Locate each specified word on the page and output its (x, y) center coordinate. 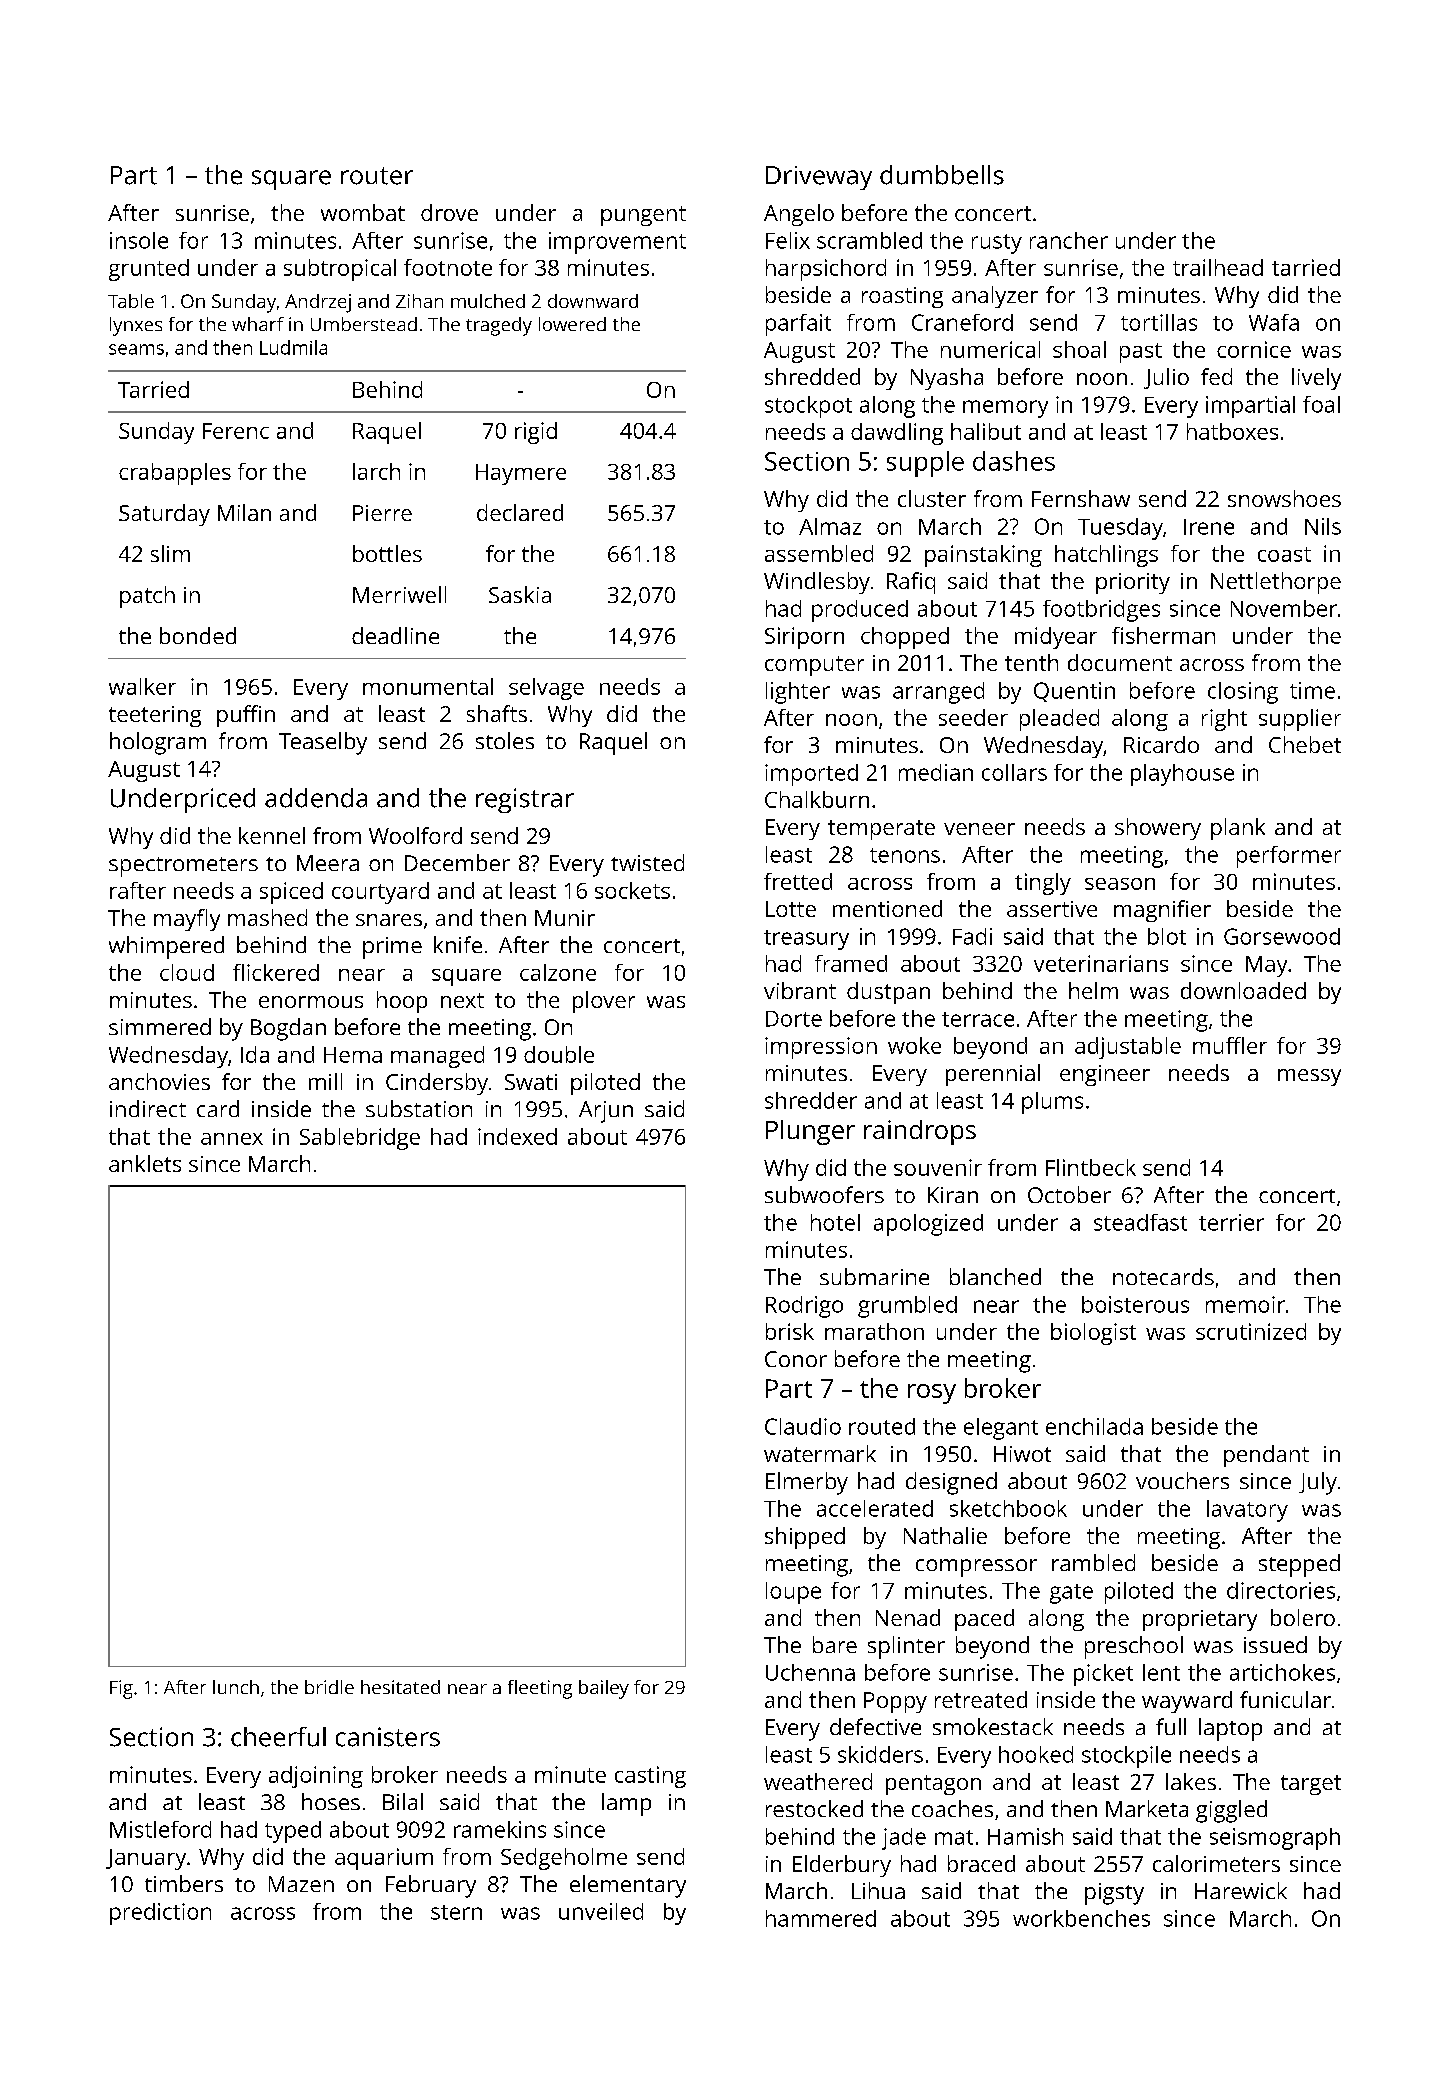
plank (1238, 829)
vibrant (800, 990)
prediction (160, 1914)
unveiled (601, 1911)
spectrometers (183, 867)
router (377, 176)
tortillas (1159, 322)
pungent (643, 216)
